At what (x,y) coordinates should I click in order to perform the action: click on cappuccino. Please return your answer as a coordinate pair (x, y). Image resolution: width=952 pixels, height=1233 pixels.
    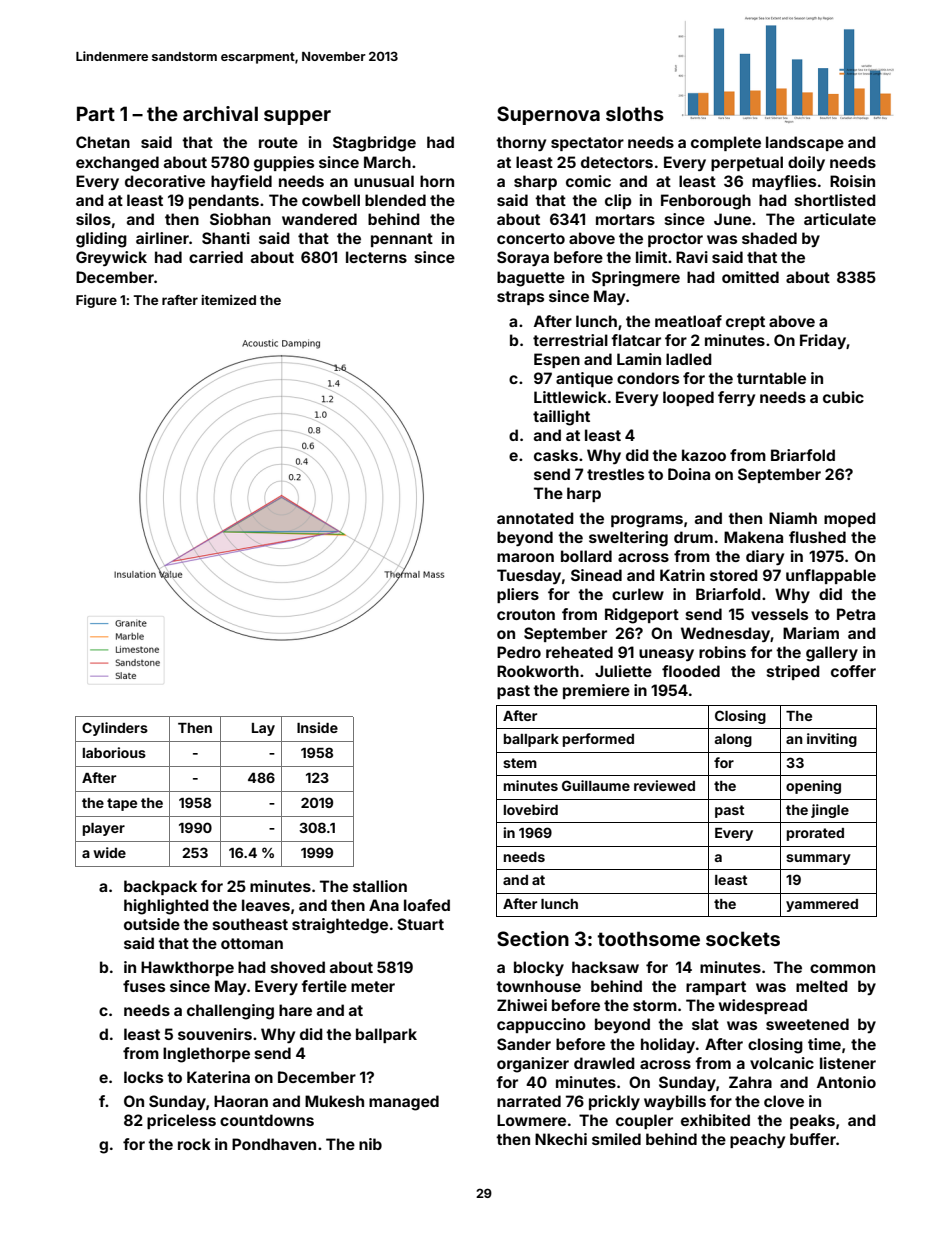
    Looking at the image, I should click on (541, 1025).
